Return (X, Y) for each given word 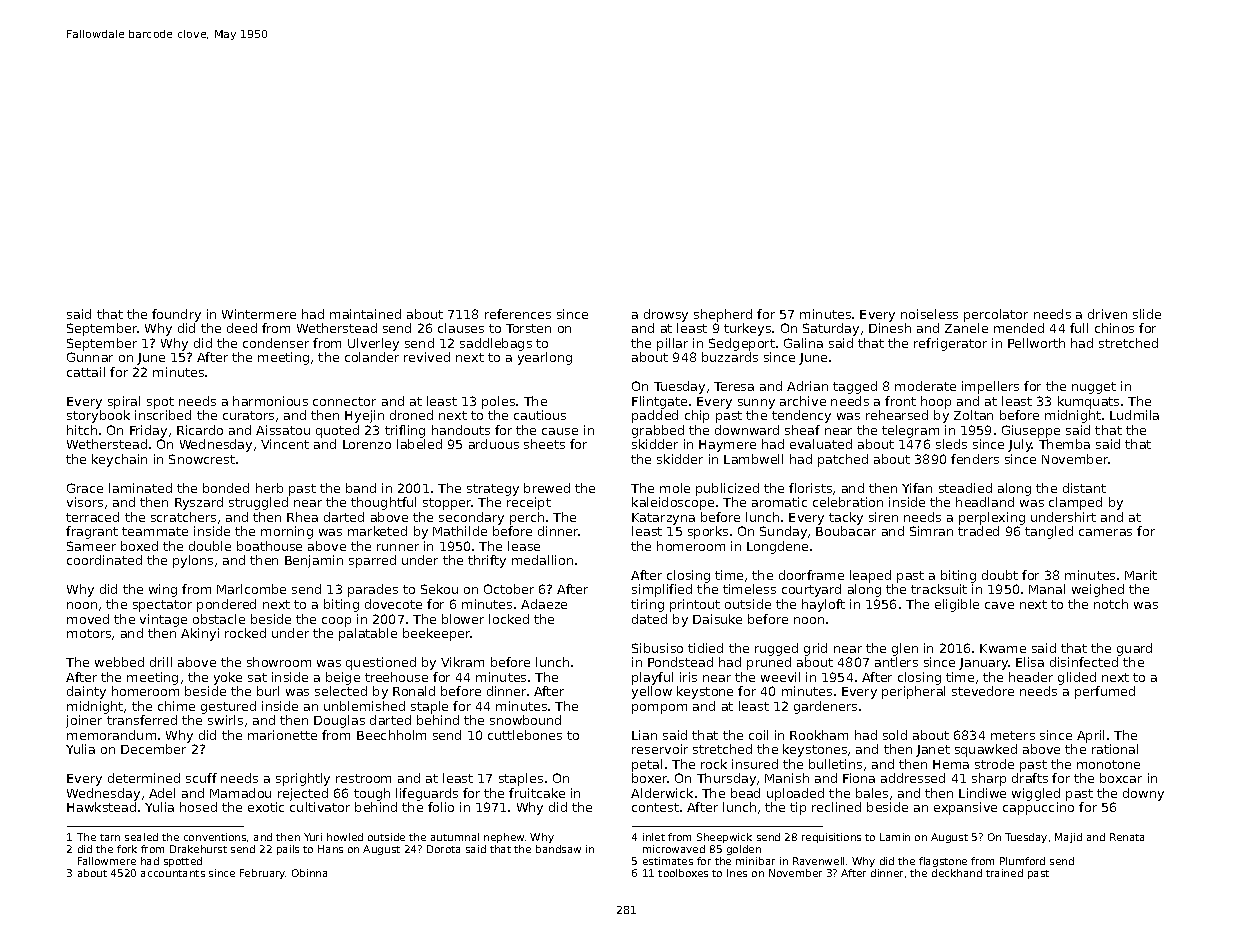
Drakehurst (198, 849)
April (1090, 736)
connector (344, 401)
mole (675, 488)
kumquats (1088, 402)
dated (649, 619)
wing (163, 590)
